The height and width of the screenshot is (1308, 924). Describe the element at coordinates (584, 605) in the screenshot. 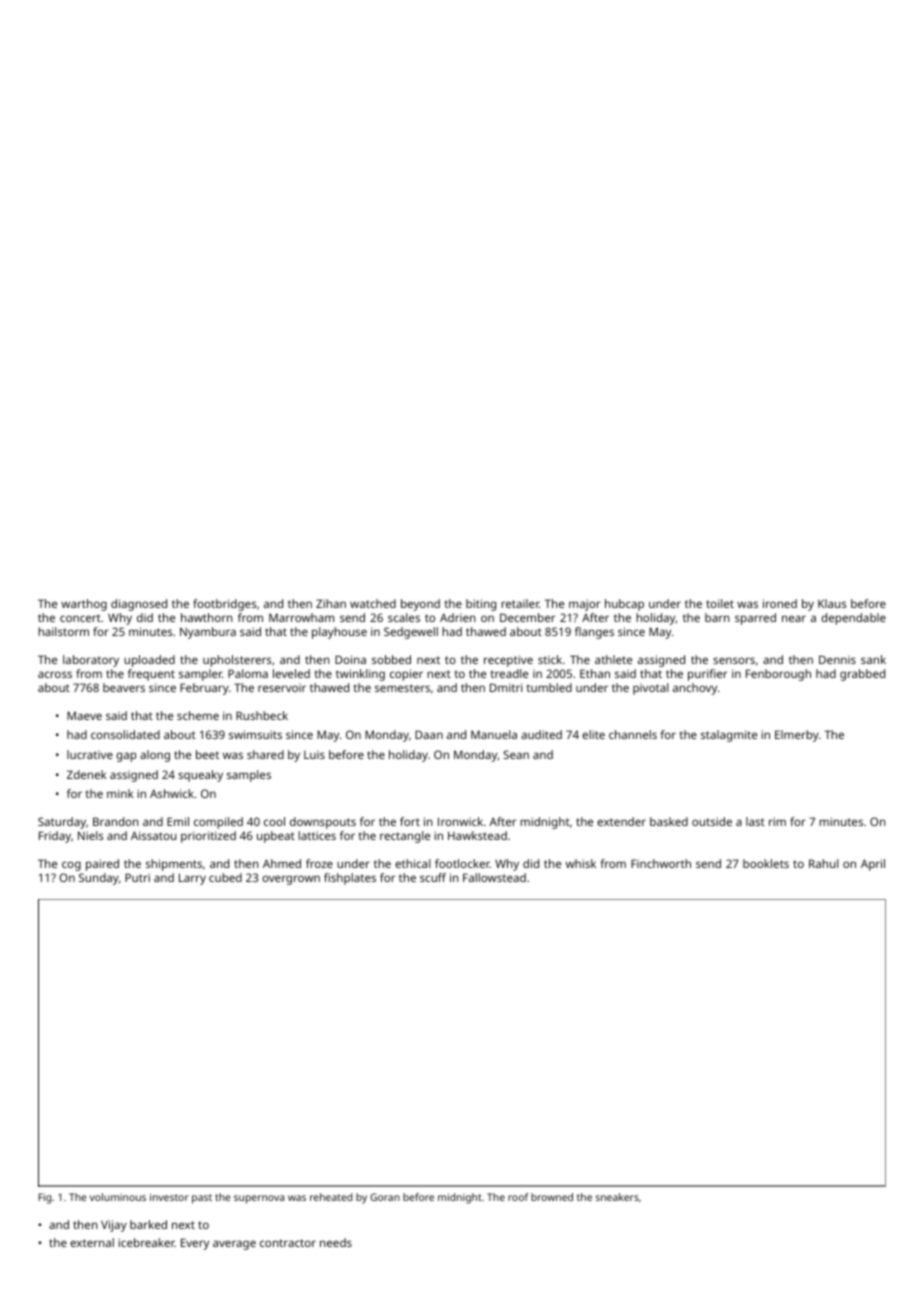

I see `major` at that location.
